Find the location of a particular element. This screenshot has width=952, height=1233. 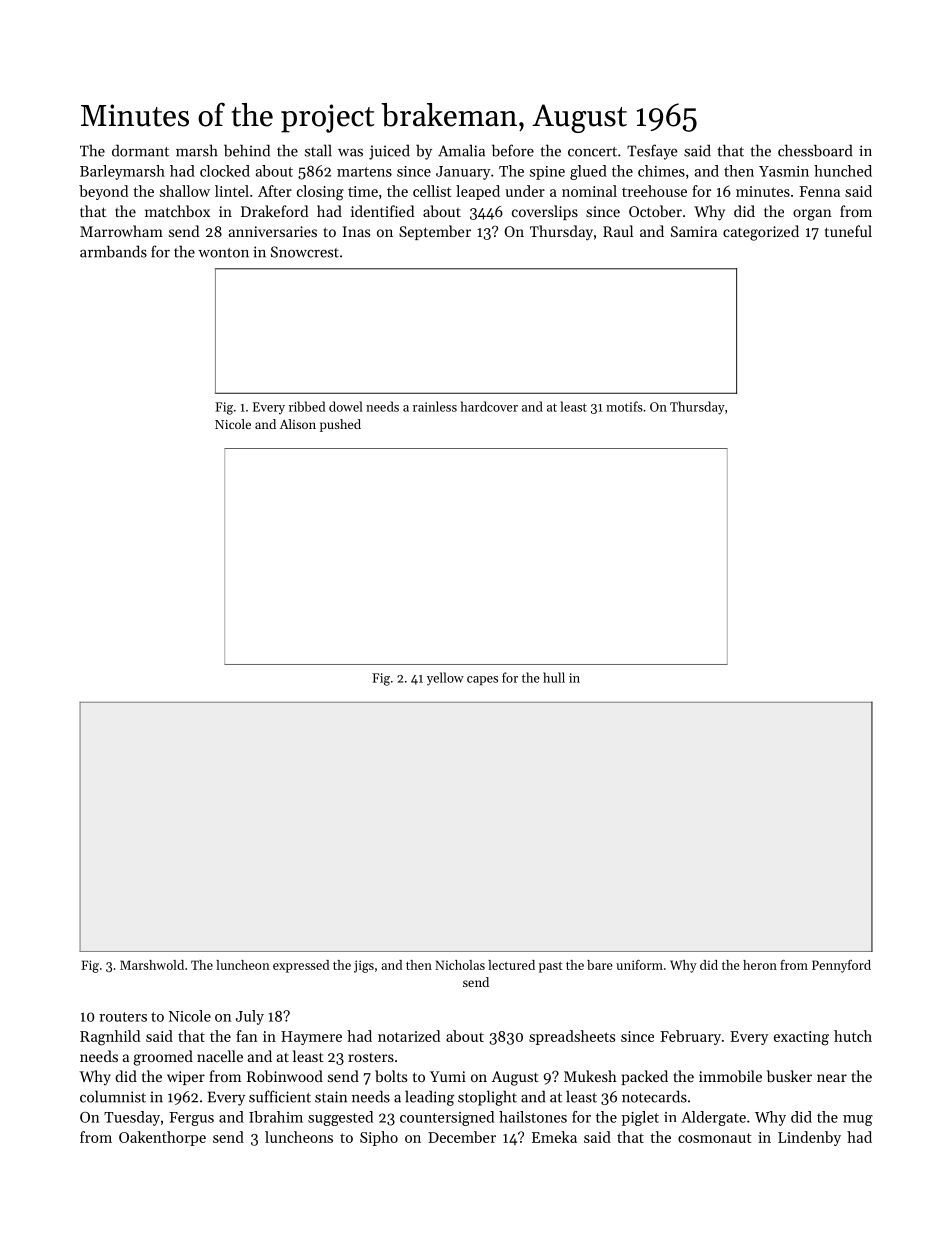

rainless is located at coordinates (435, 406).
